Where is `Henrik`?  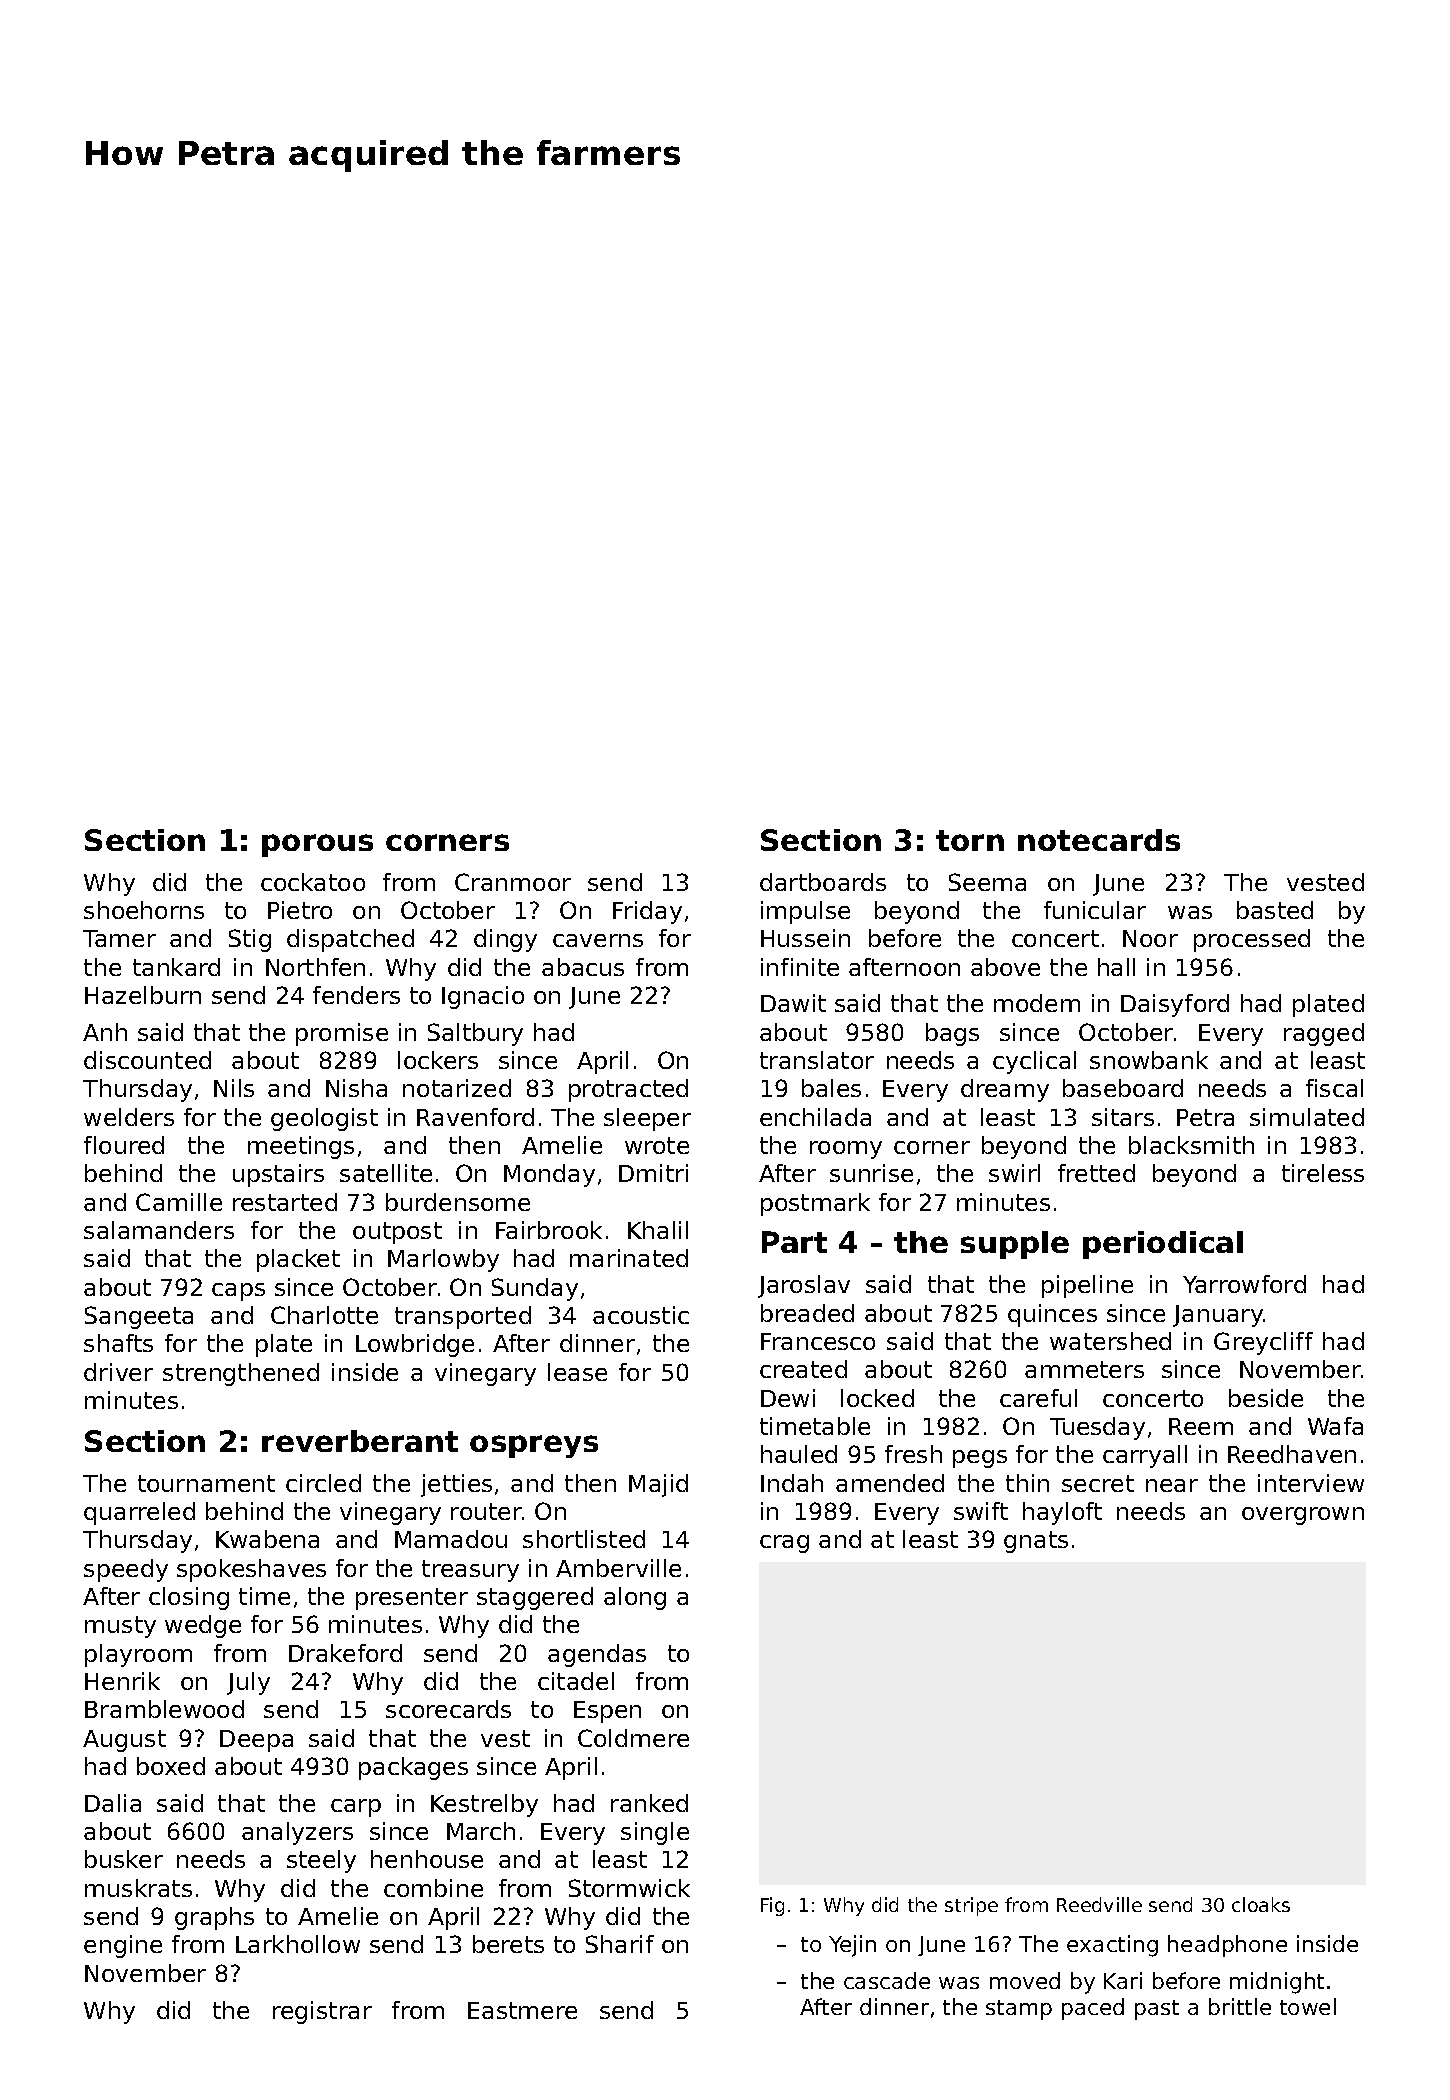 Henrik is located at coordinates (122, 1681).
